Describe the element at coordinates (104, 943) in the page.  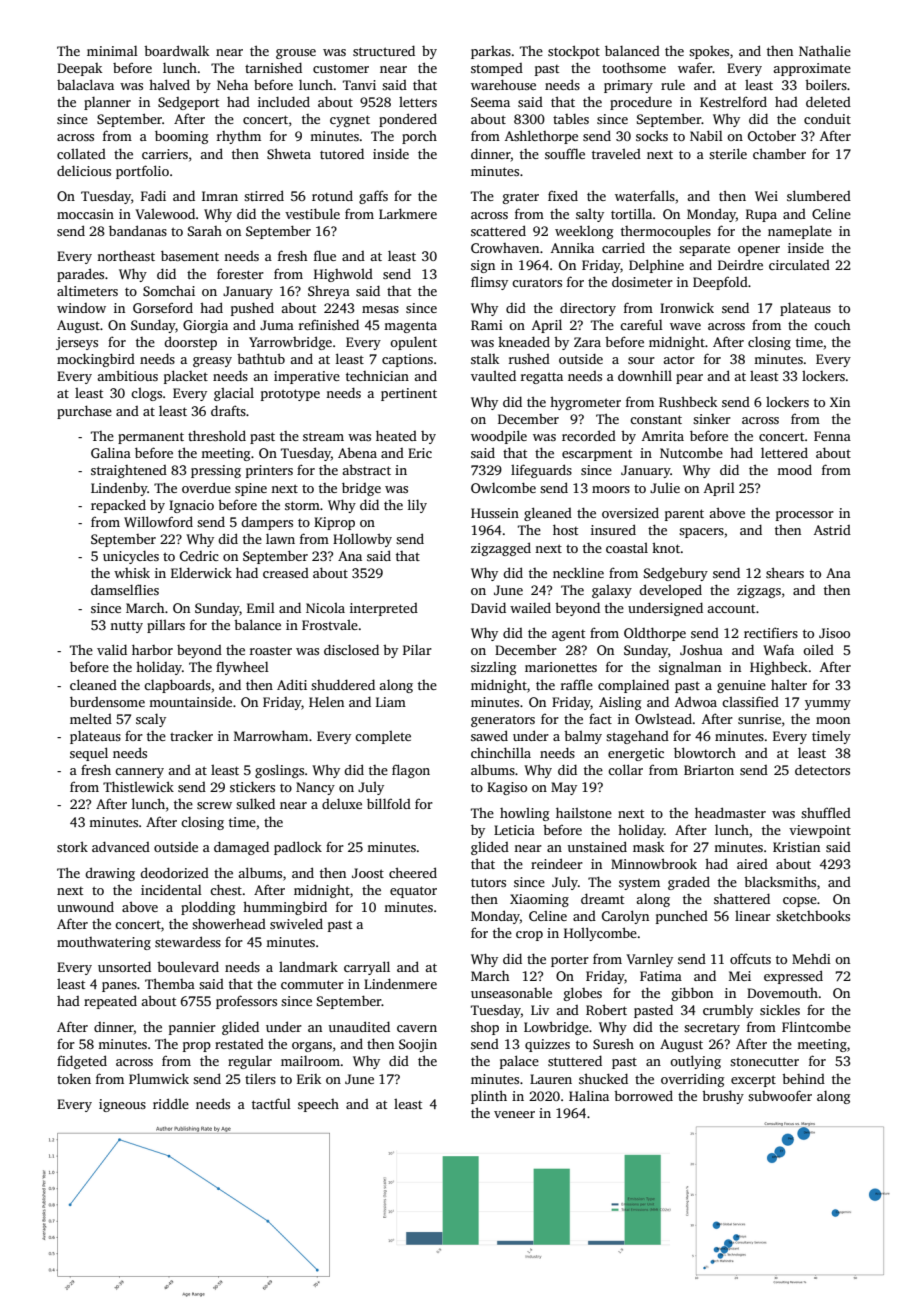
I see `mouthwatering` at that location.
